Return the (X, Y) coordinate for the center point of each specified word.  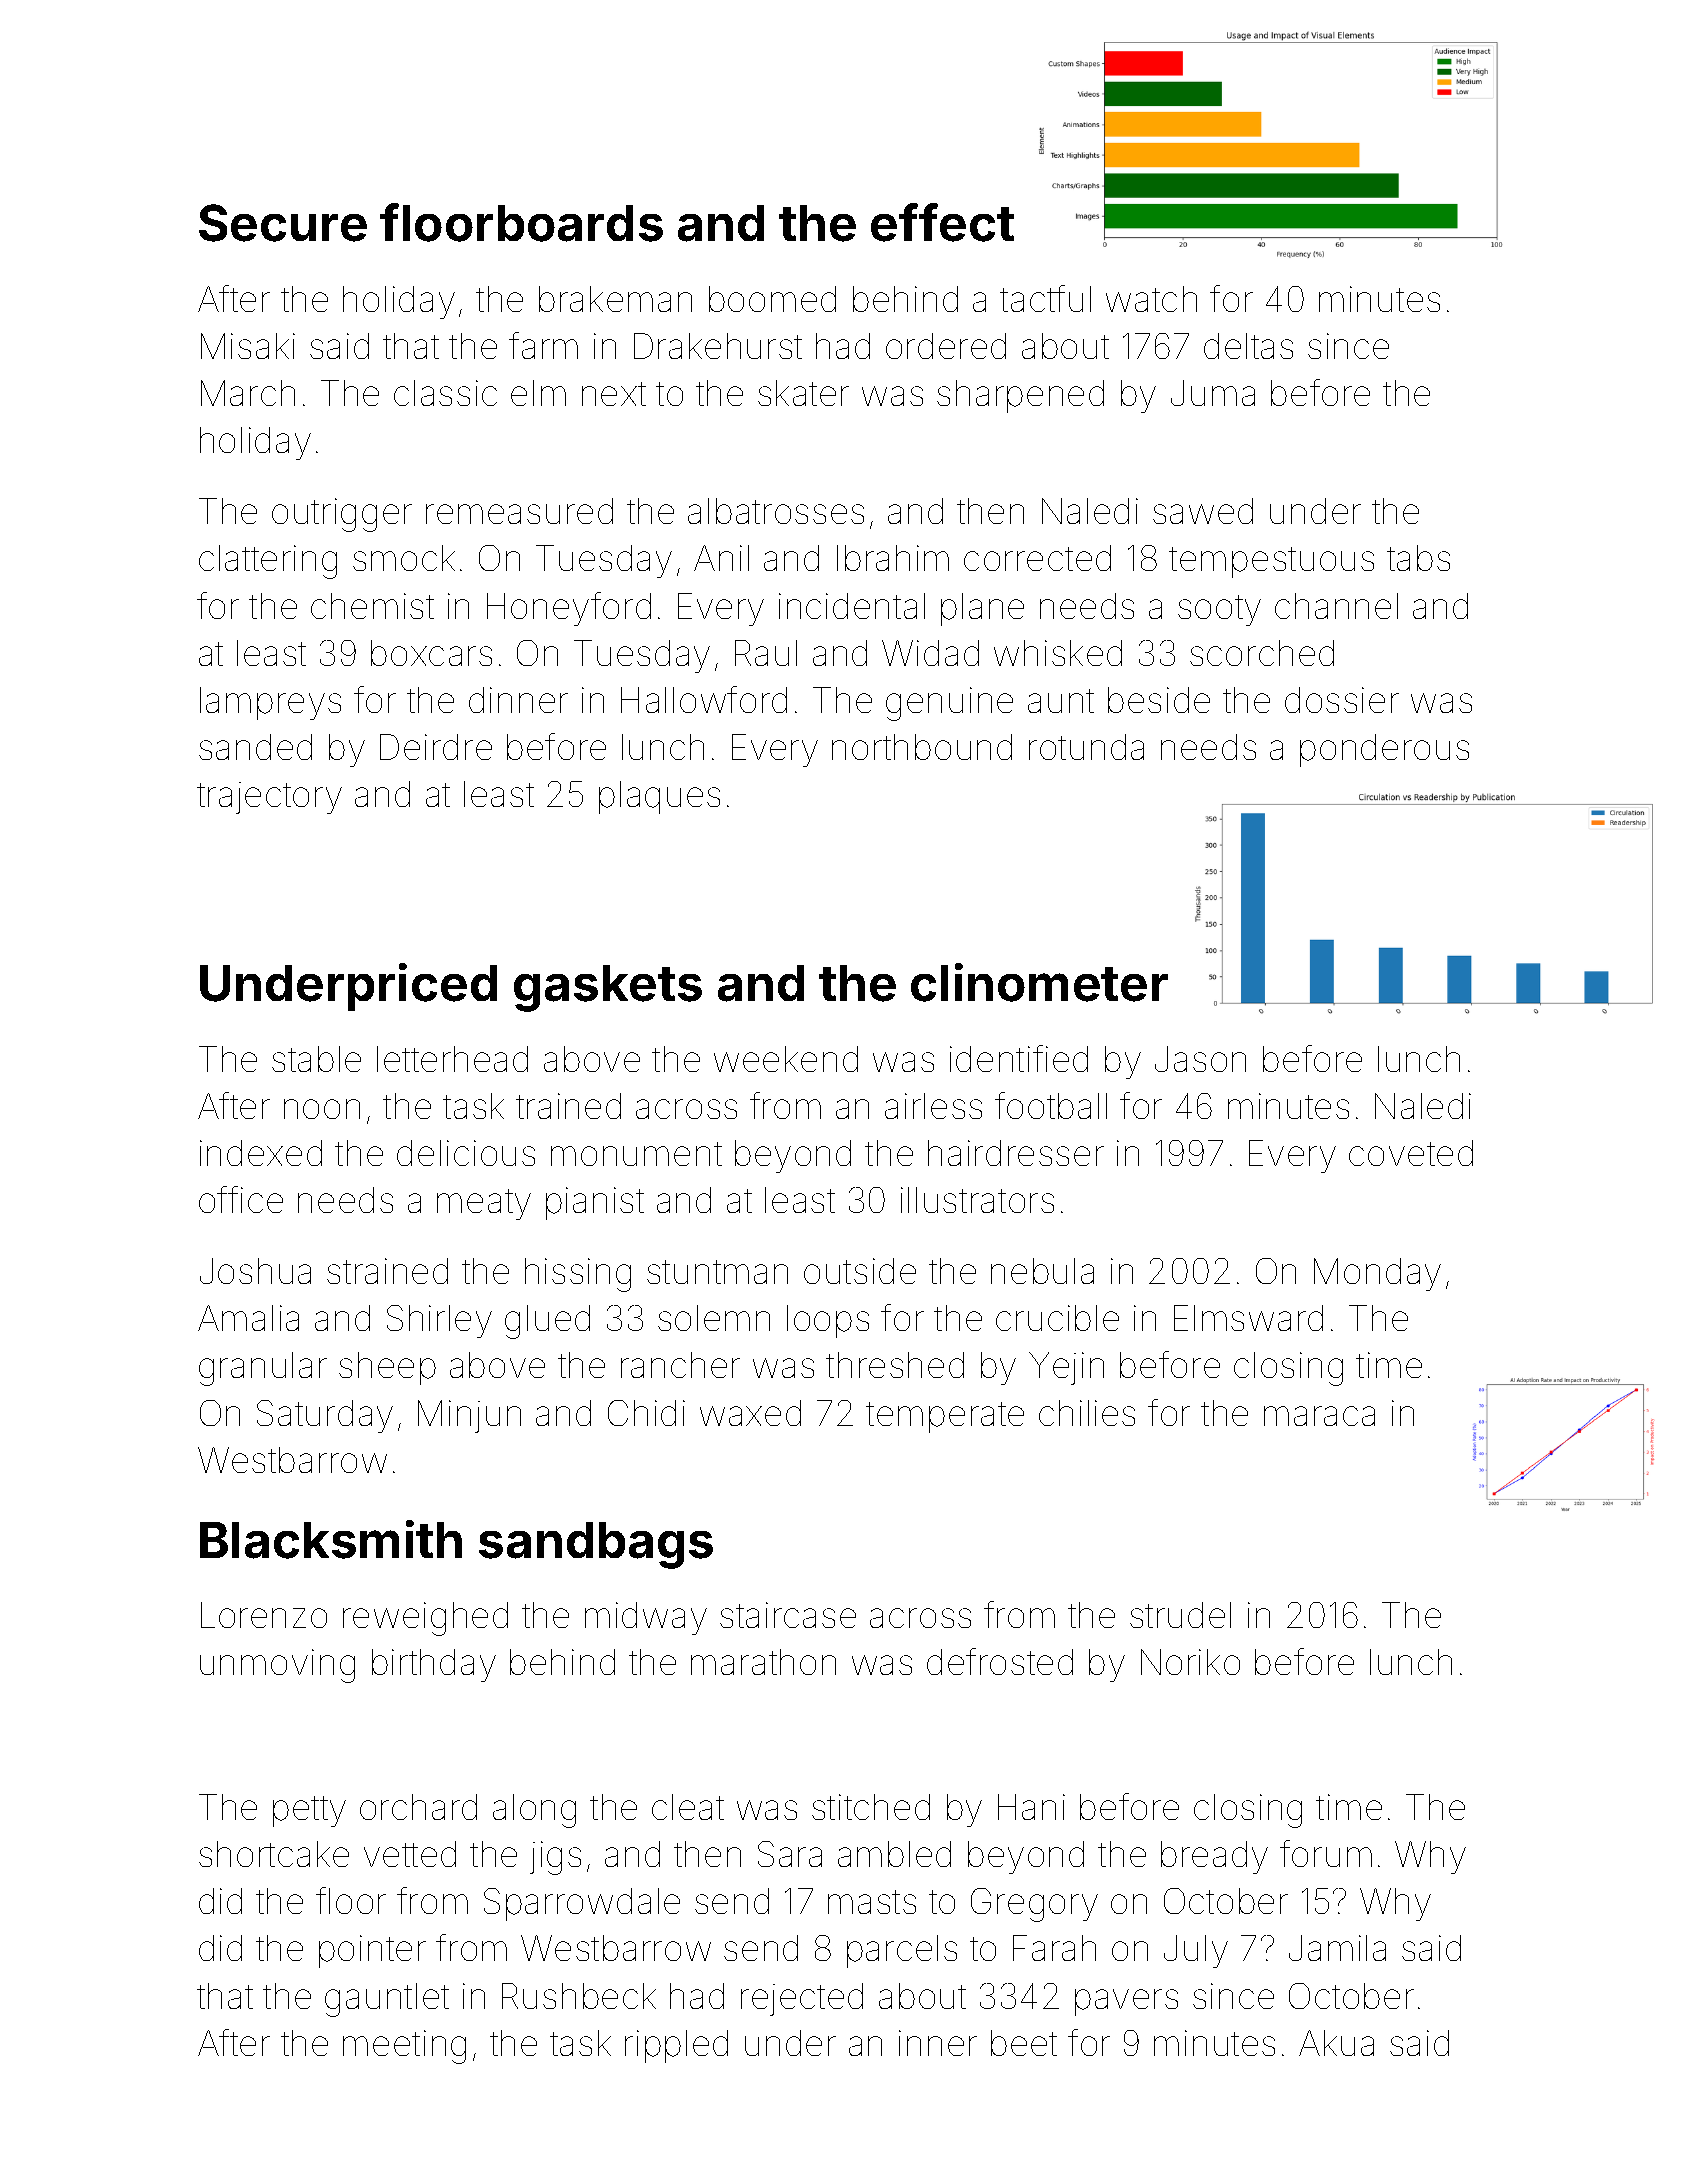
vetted (410, 1854)
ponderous (1384, 750)
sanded (255, 747)
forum (1326, 1853)
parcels (902, 1951)
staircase (788, 1615)
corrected (1037, 558)
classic (445, 393)
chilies (1087, 1413)
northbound (922, 747)
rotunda (1086, 747)
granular (263, 1369)
